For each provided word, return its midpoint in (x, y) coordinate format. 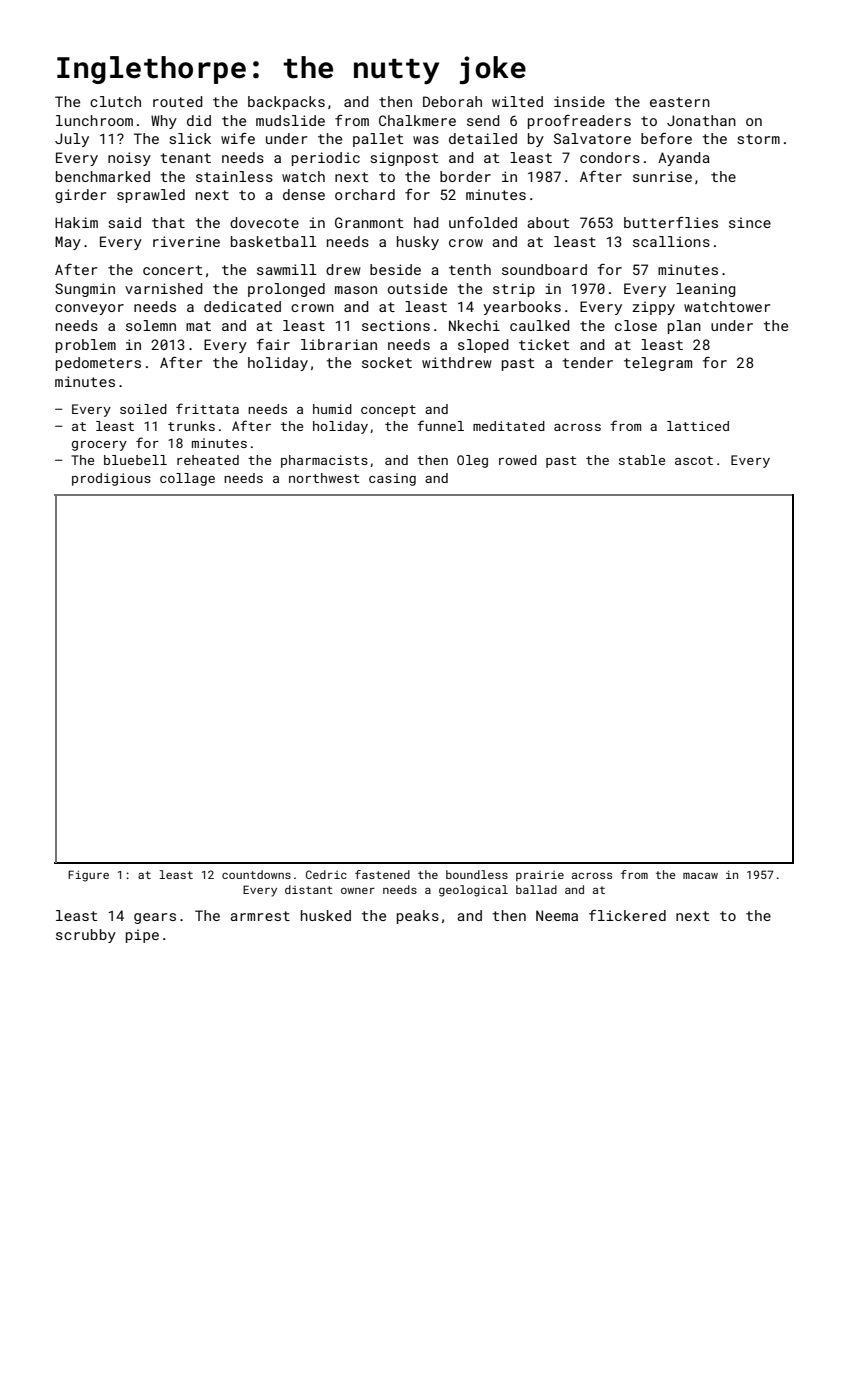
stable (642, 460)
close (636, 325)
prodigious (111, 479)
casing (392, 479)
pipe (142, 936)
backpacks (286, 103)
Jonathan (701, 120)
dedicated (242, 306)
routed (178, 101)
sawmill (287, 269)
